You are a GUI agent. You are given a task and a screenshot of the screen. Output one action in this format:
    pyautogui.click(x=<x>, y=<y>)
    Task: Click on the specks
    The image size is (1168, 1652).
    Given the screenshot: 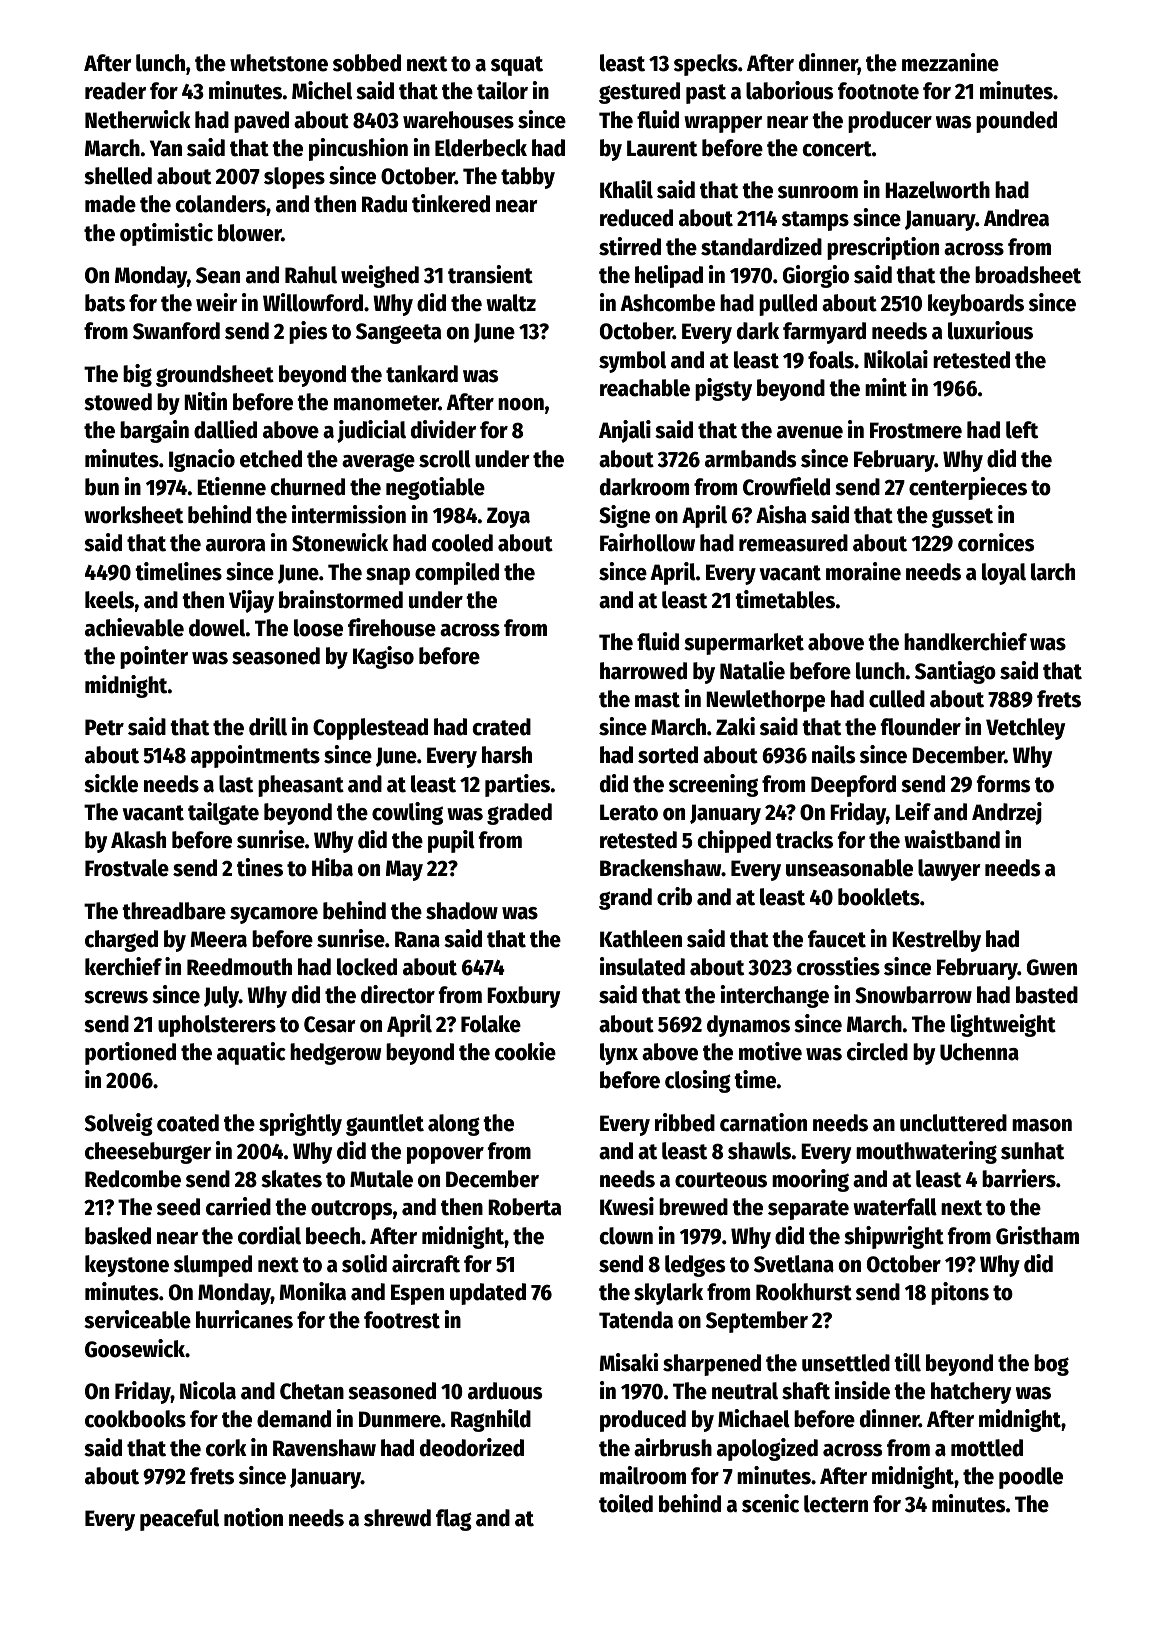 What is the action you would take?
    pyautogui.click(x=706, y=65)
